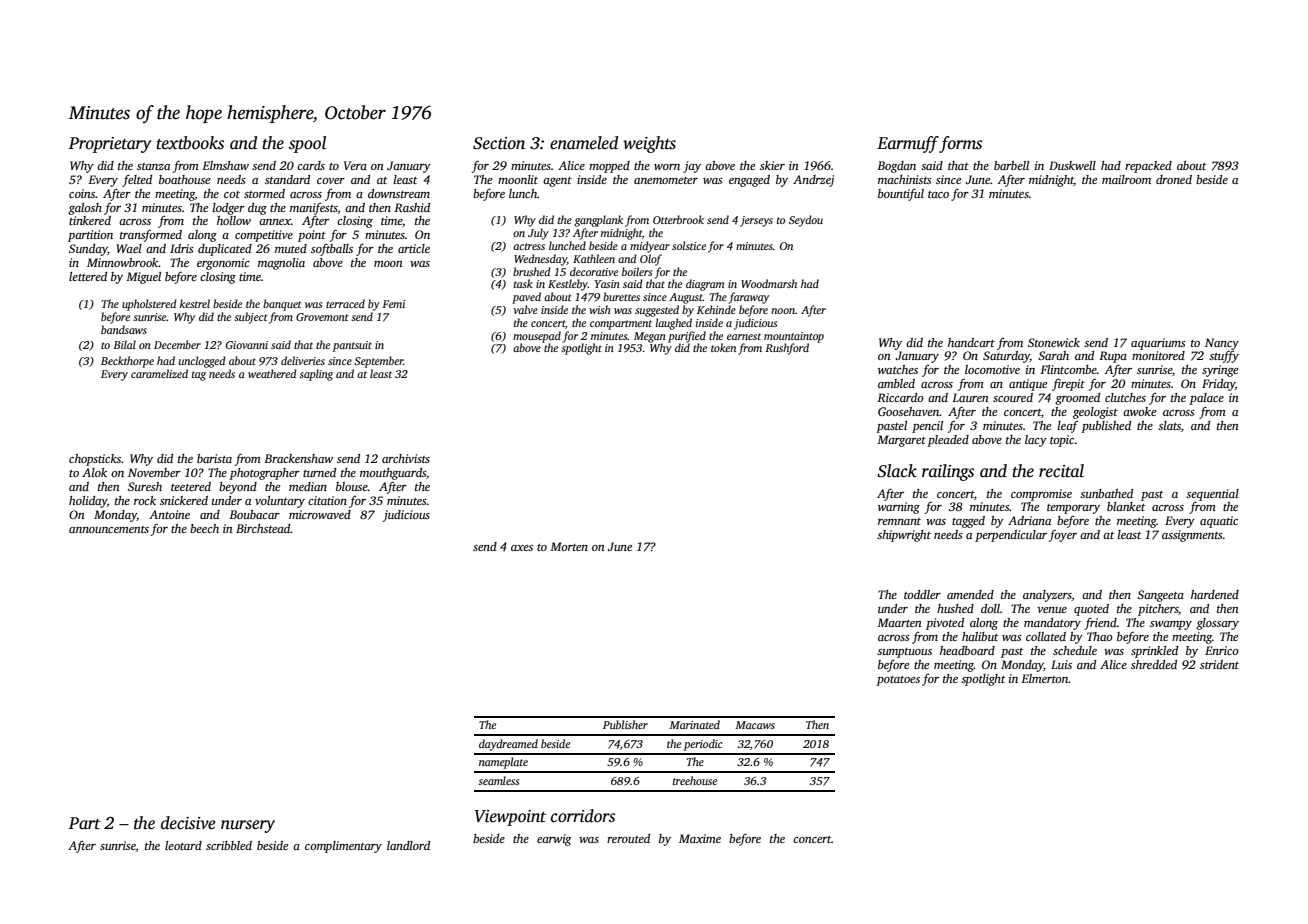 The width and height of the page is (1308, 924). What do you see at coordinates (971, 342) in the page?
I see `handcart` at bounding box center [971, 342].
